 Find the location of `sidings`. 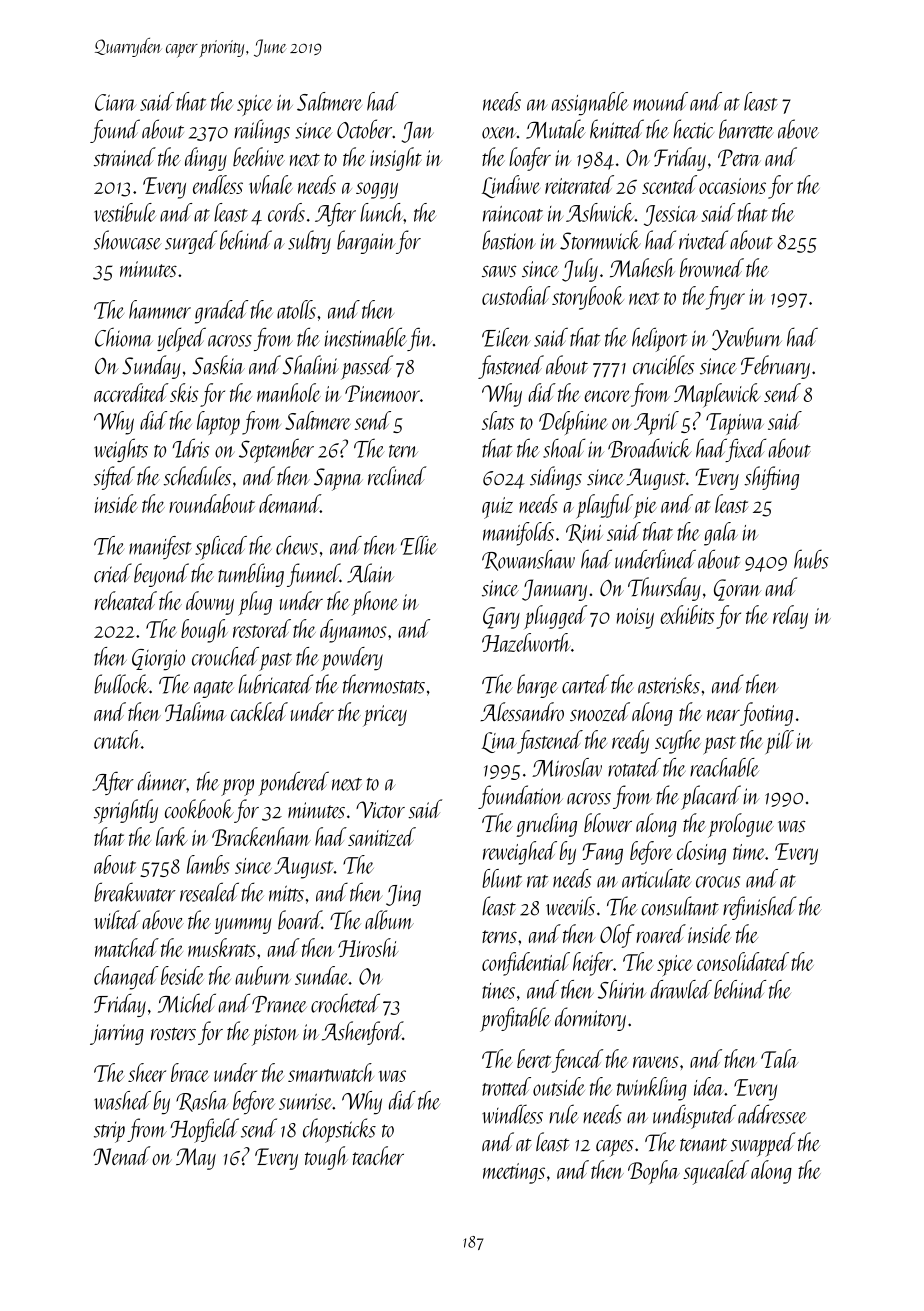

sidings is located at coordinates (556, 478).
